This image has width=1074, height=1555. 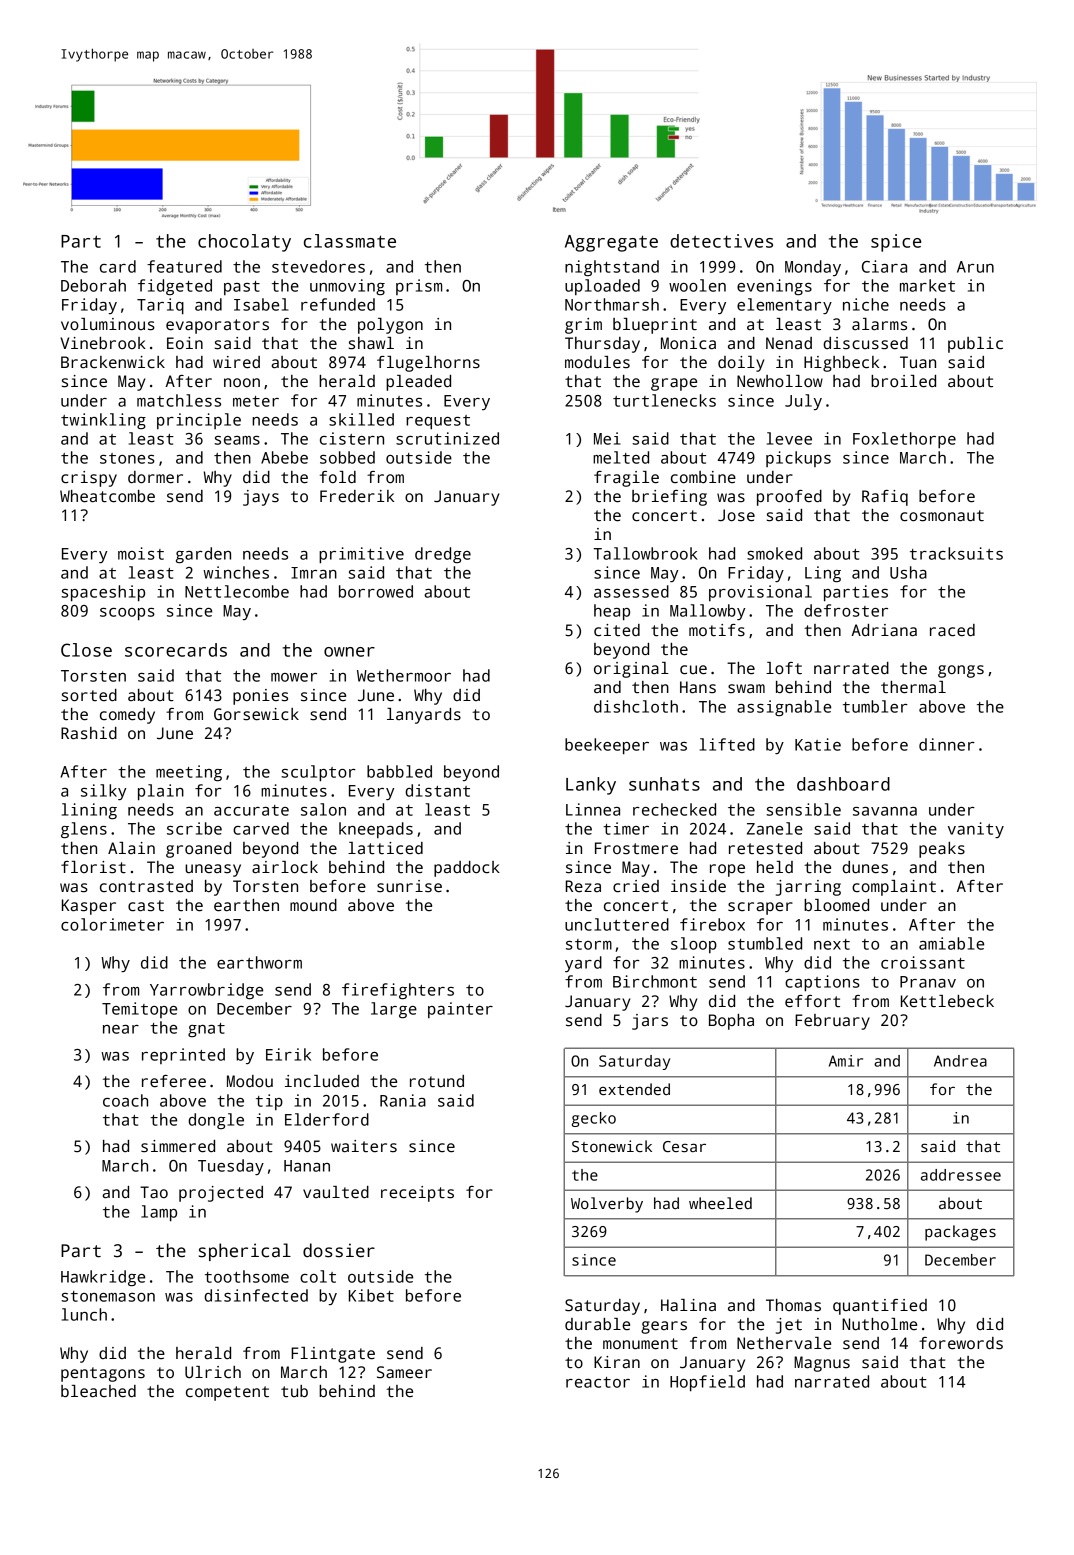 I want to click on firefighters, so click(x=398, y=991).
